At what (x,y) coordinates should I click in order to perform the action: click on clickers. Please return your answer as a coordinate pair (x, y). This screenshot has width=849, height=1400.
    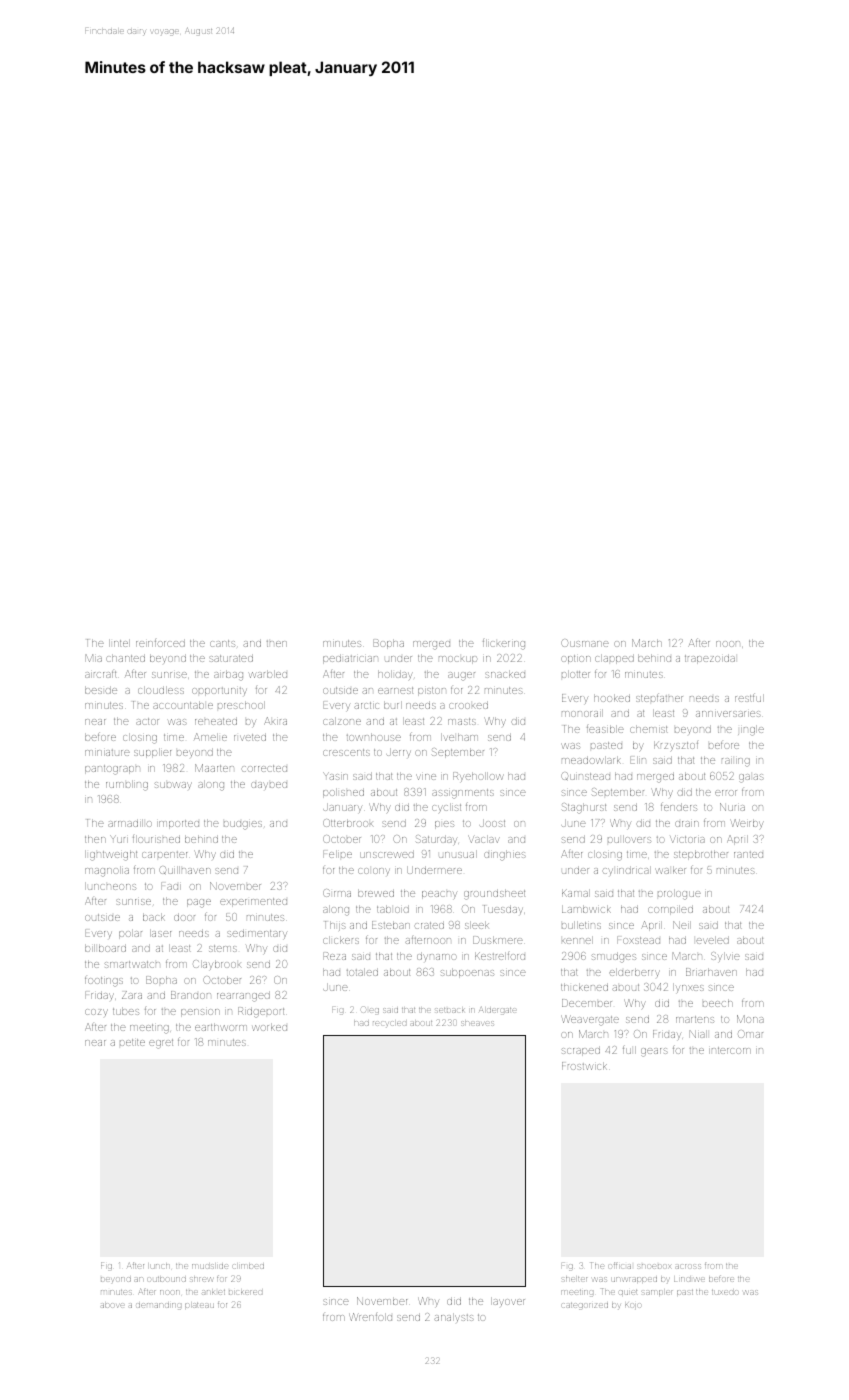
    Looking at the image, I should click on (341, 940).
